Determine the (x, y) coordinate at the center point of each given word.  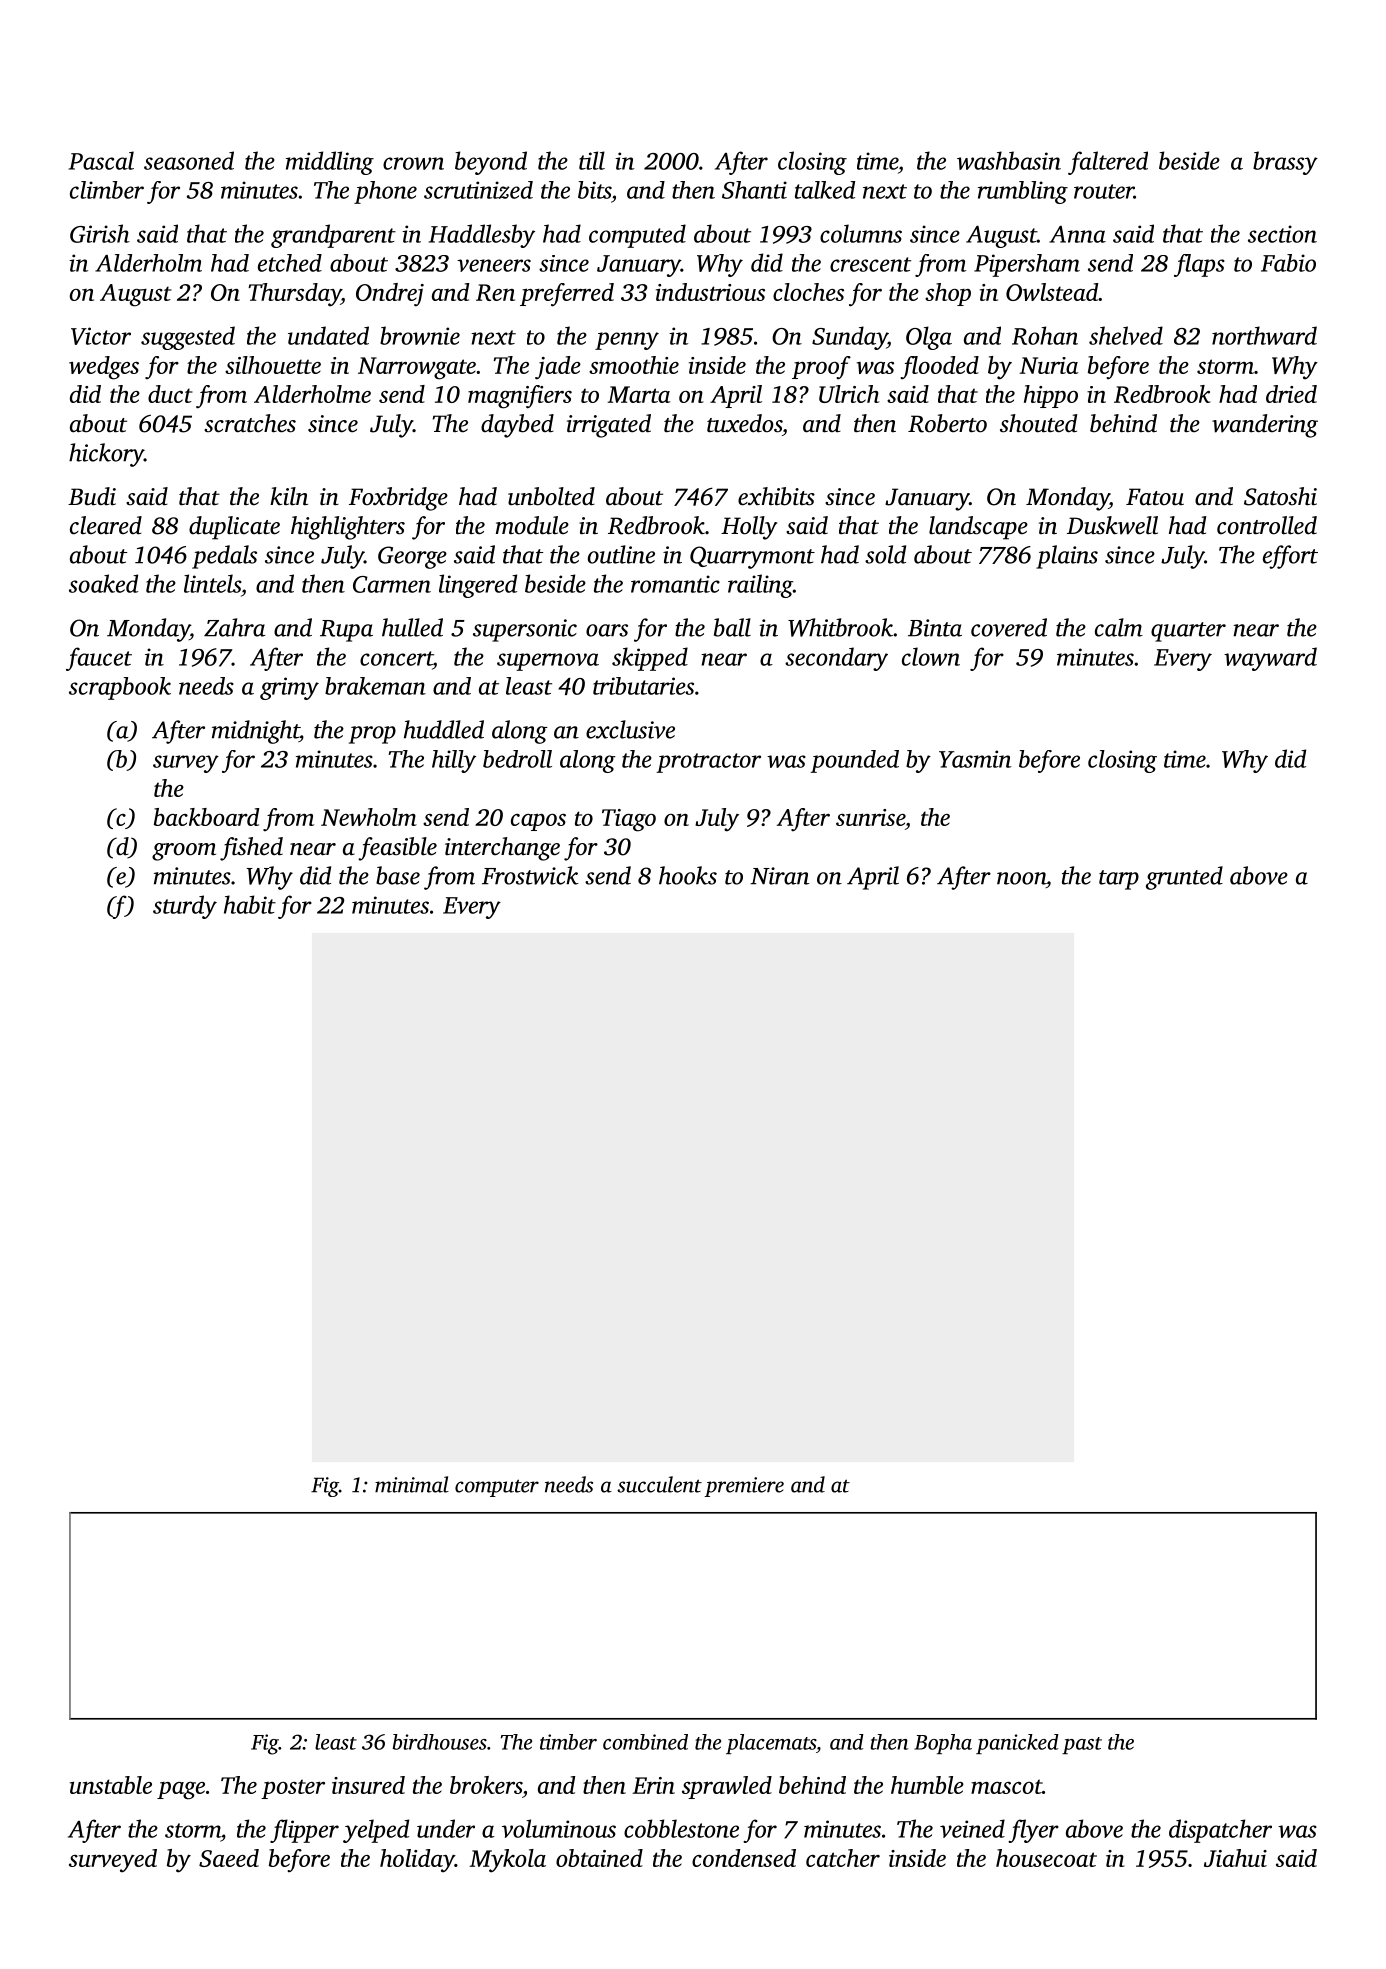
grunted (1184, 878)
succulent (659, 1484)
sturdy (185, 907)
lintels (212, 583)
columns (861, 233)
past (1082, 1745)
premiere (744, 1487)
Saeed (229, 1858)
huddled (444, 729)
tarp (1119, 880)
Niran (779, 876)
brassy (1285, 163)
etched (290, 263)
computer (497, 1488)
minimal (412, 1484)
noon (1021, 878)
